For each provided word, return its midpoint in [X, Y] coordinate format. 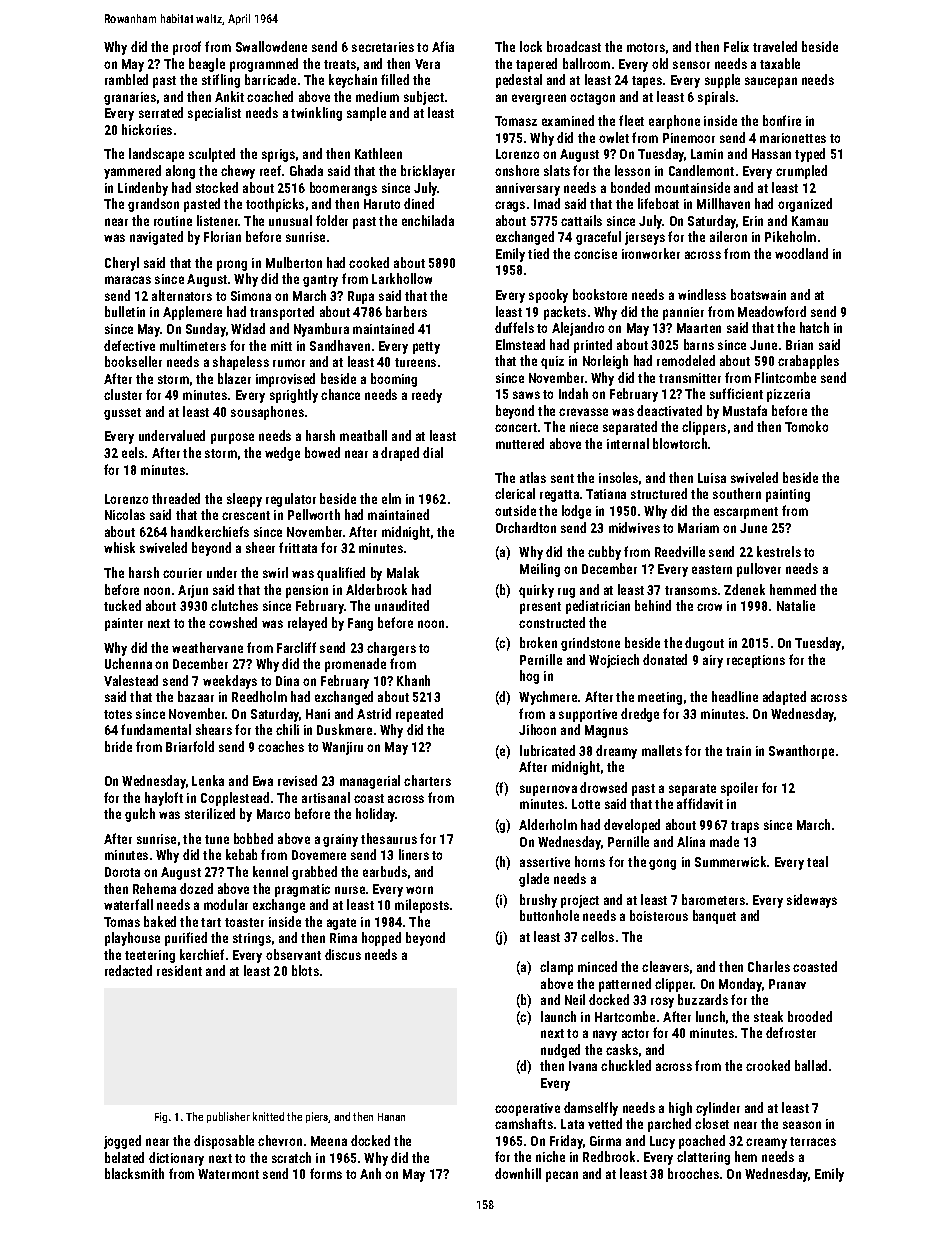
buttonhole [549, 915]
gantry [320, 281]
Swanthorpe [801, 752]
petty [426, 348]
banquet [714, 917]
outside [515, 510]
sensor [691, 65]
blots [305, 970]
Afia [443, 46]
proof [187, 48]
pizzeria [788, 395]
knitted [268, 1116]
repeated [419, 715]
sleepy [244, 500]
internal [628, 443]
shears [214, 729]
